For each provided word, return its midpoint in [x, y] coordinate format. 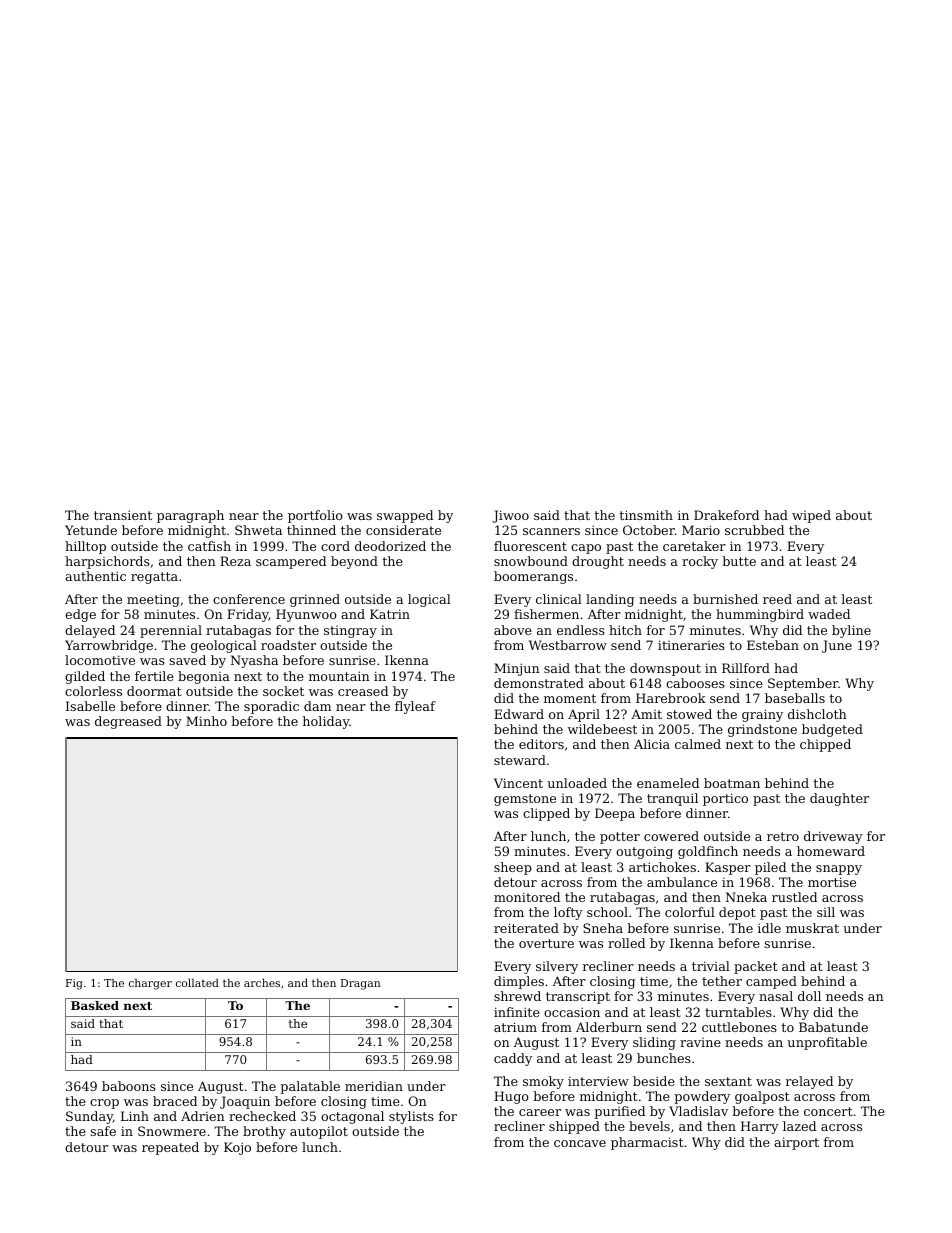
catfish [209, 546]
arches [262, 982]
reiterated [526, 928]
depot [737, 913]
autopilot [319, 1132]
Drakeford [726, 515]
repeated [170, 1148]
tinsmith [646, 515]
